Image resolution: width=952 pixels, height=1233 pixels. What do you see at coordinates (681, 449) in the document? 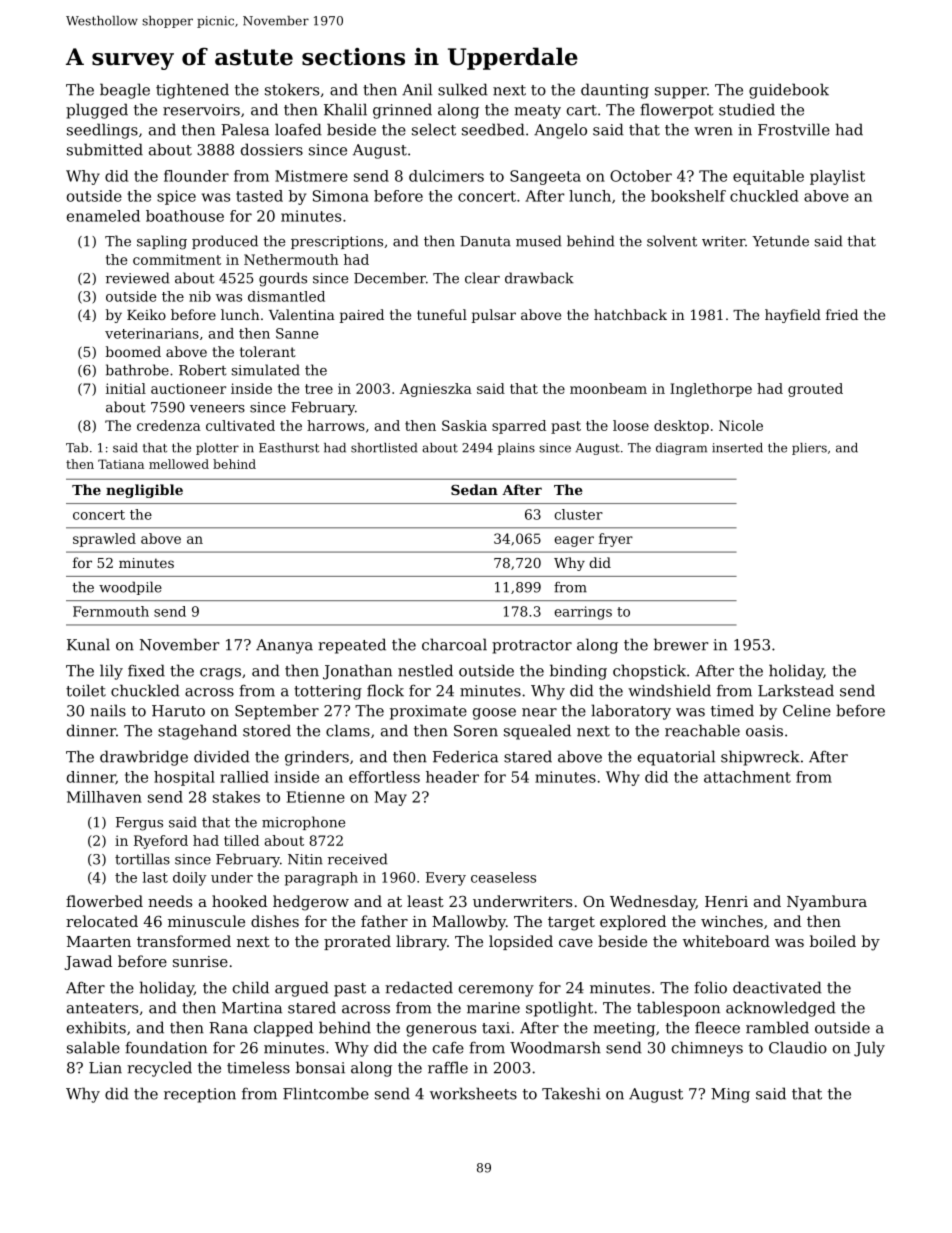
I see `diagram` at bounding box center [681, 449].
